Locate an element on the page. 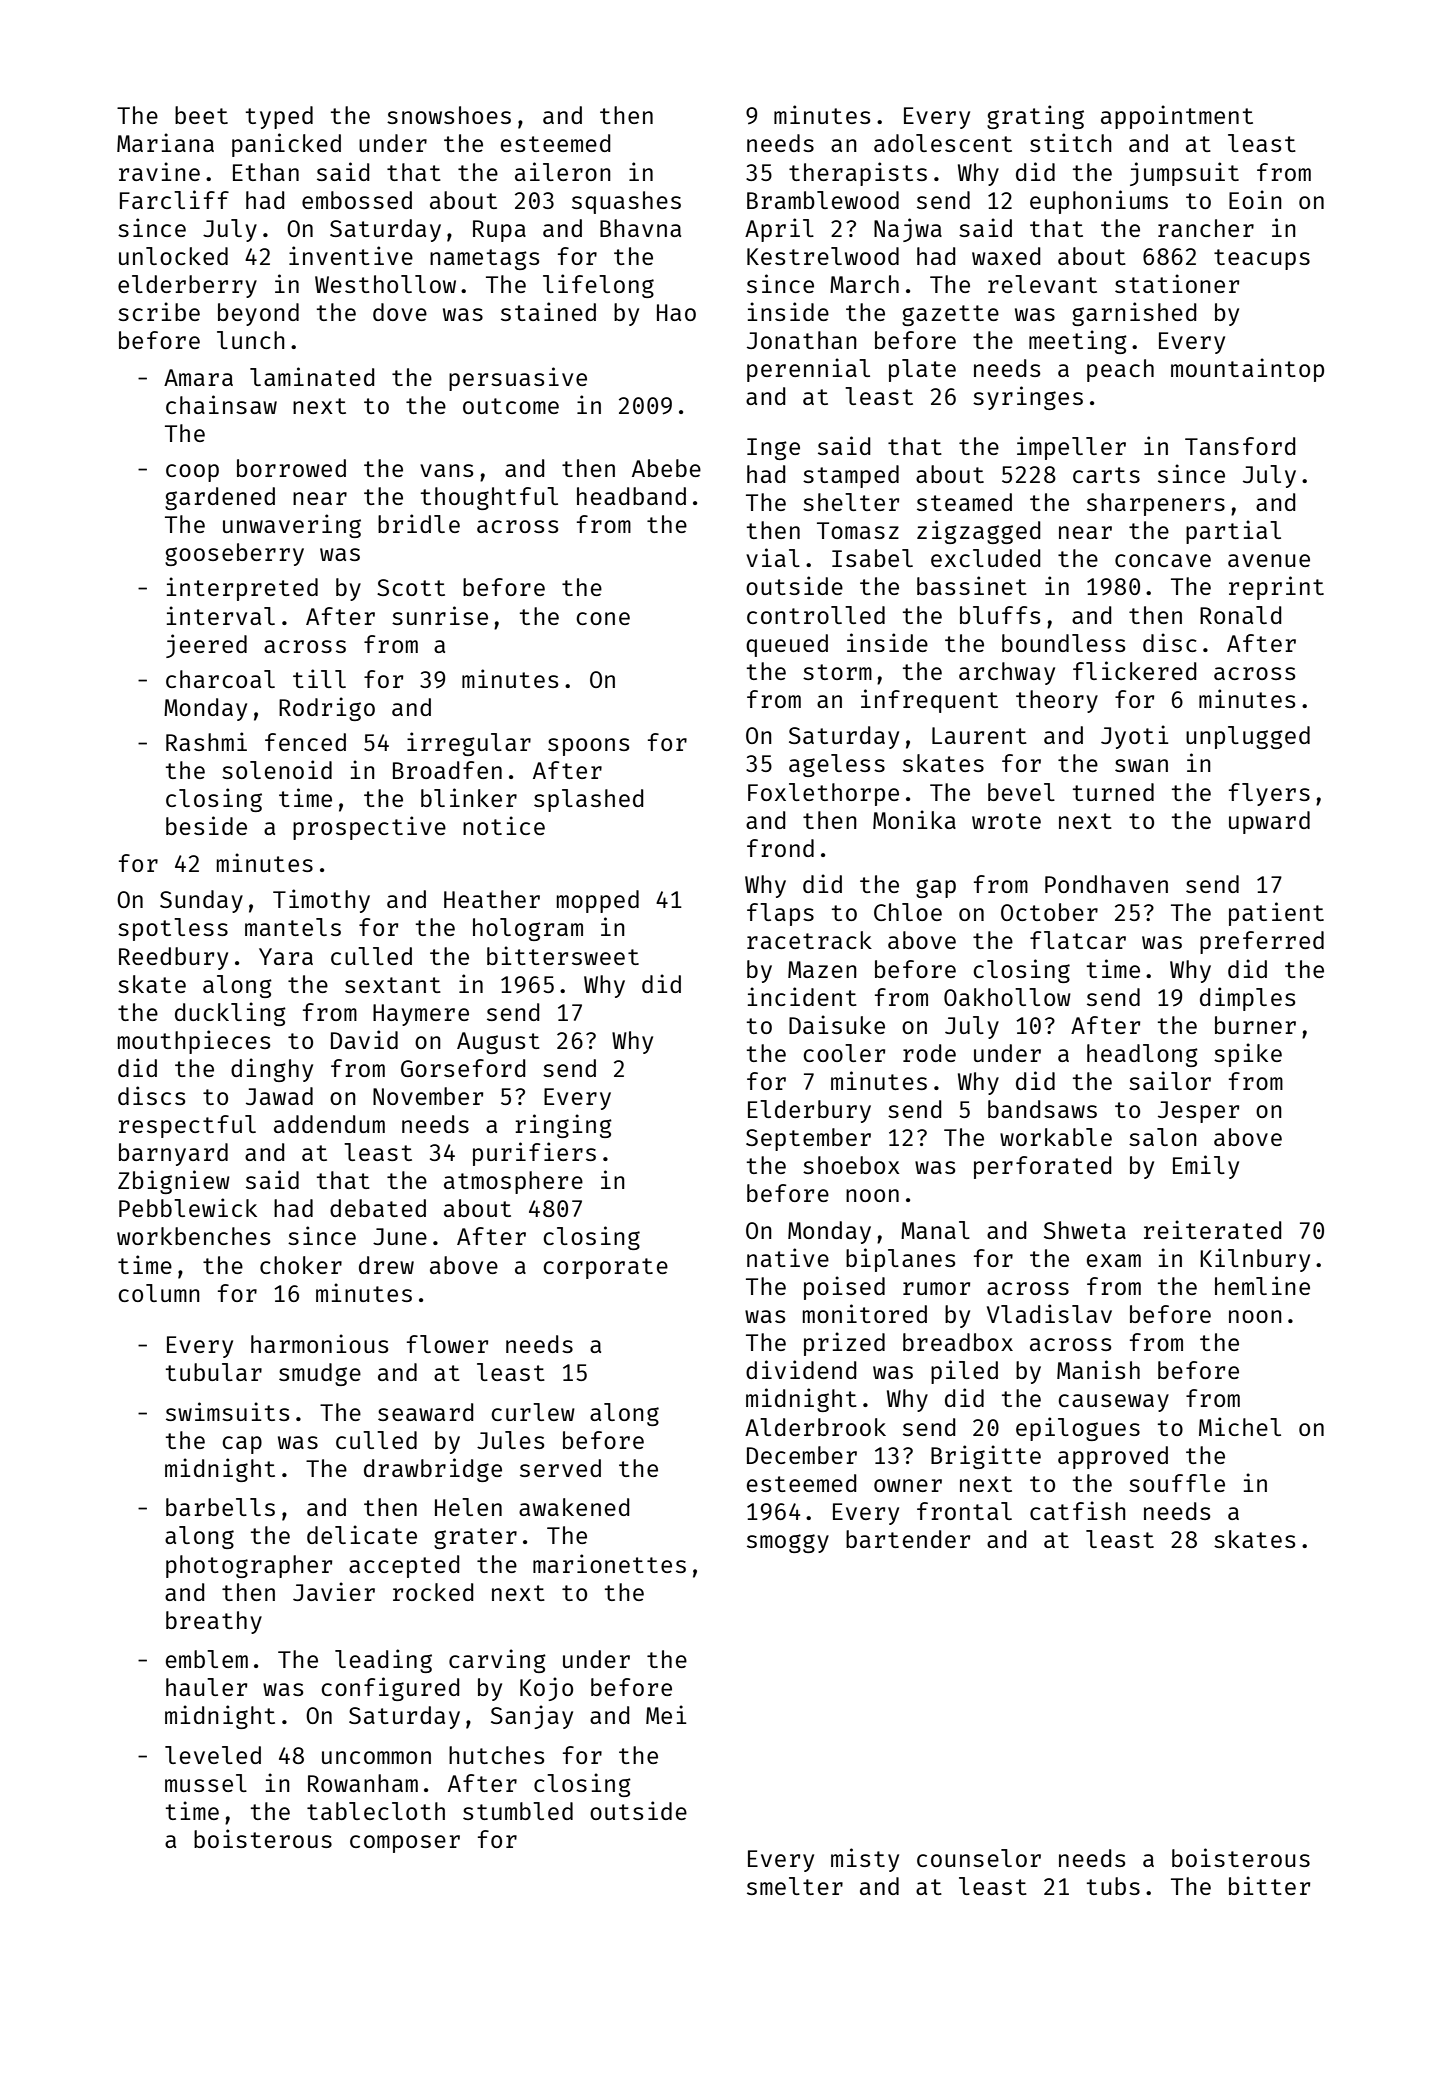 Image resolution: width=1450 pixels, height=2100 pixels. mopped is located at coordinates (598, 901).
